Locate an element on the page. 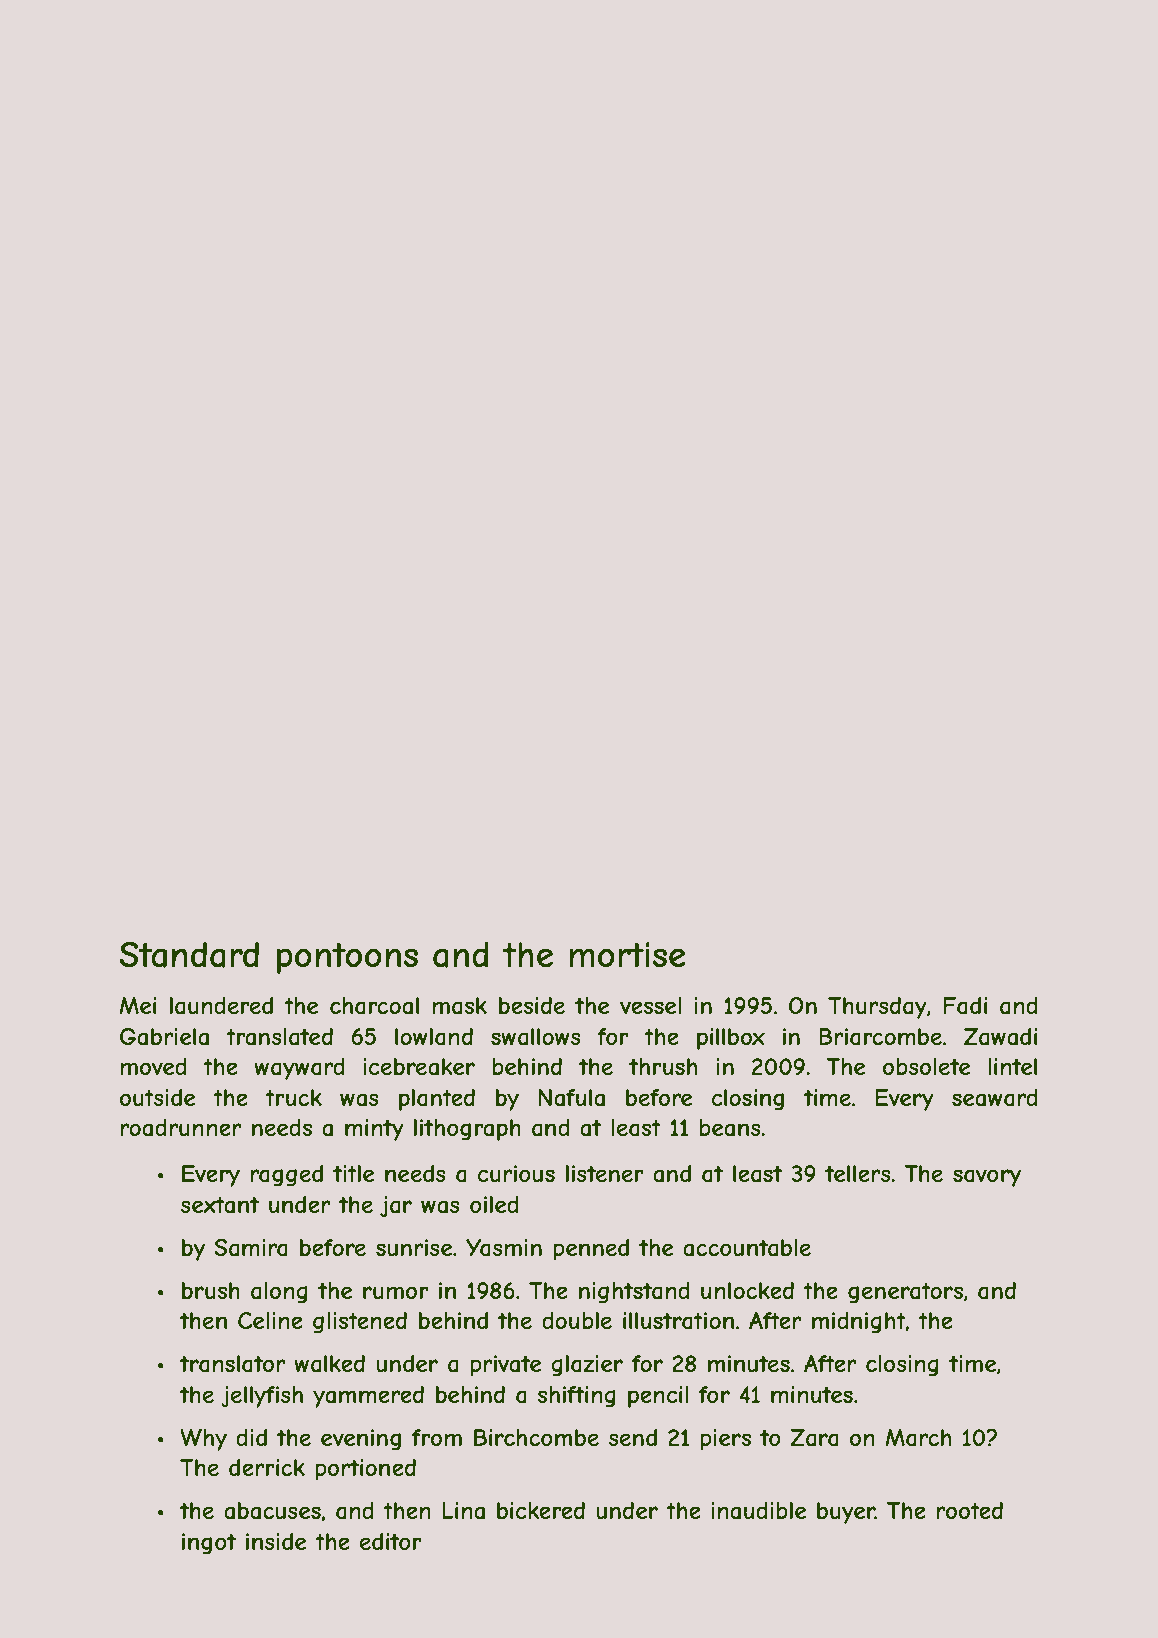  portioned is located at coordinates (365, 1470).
